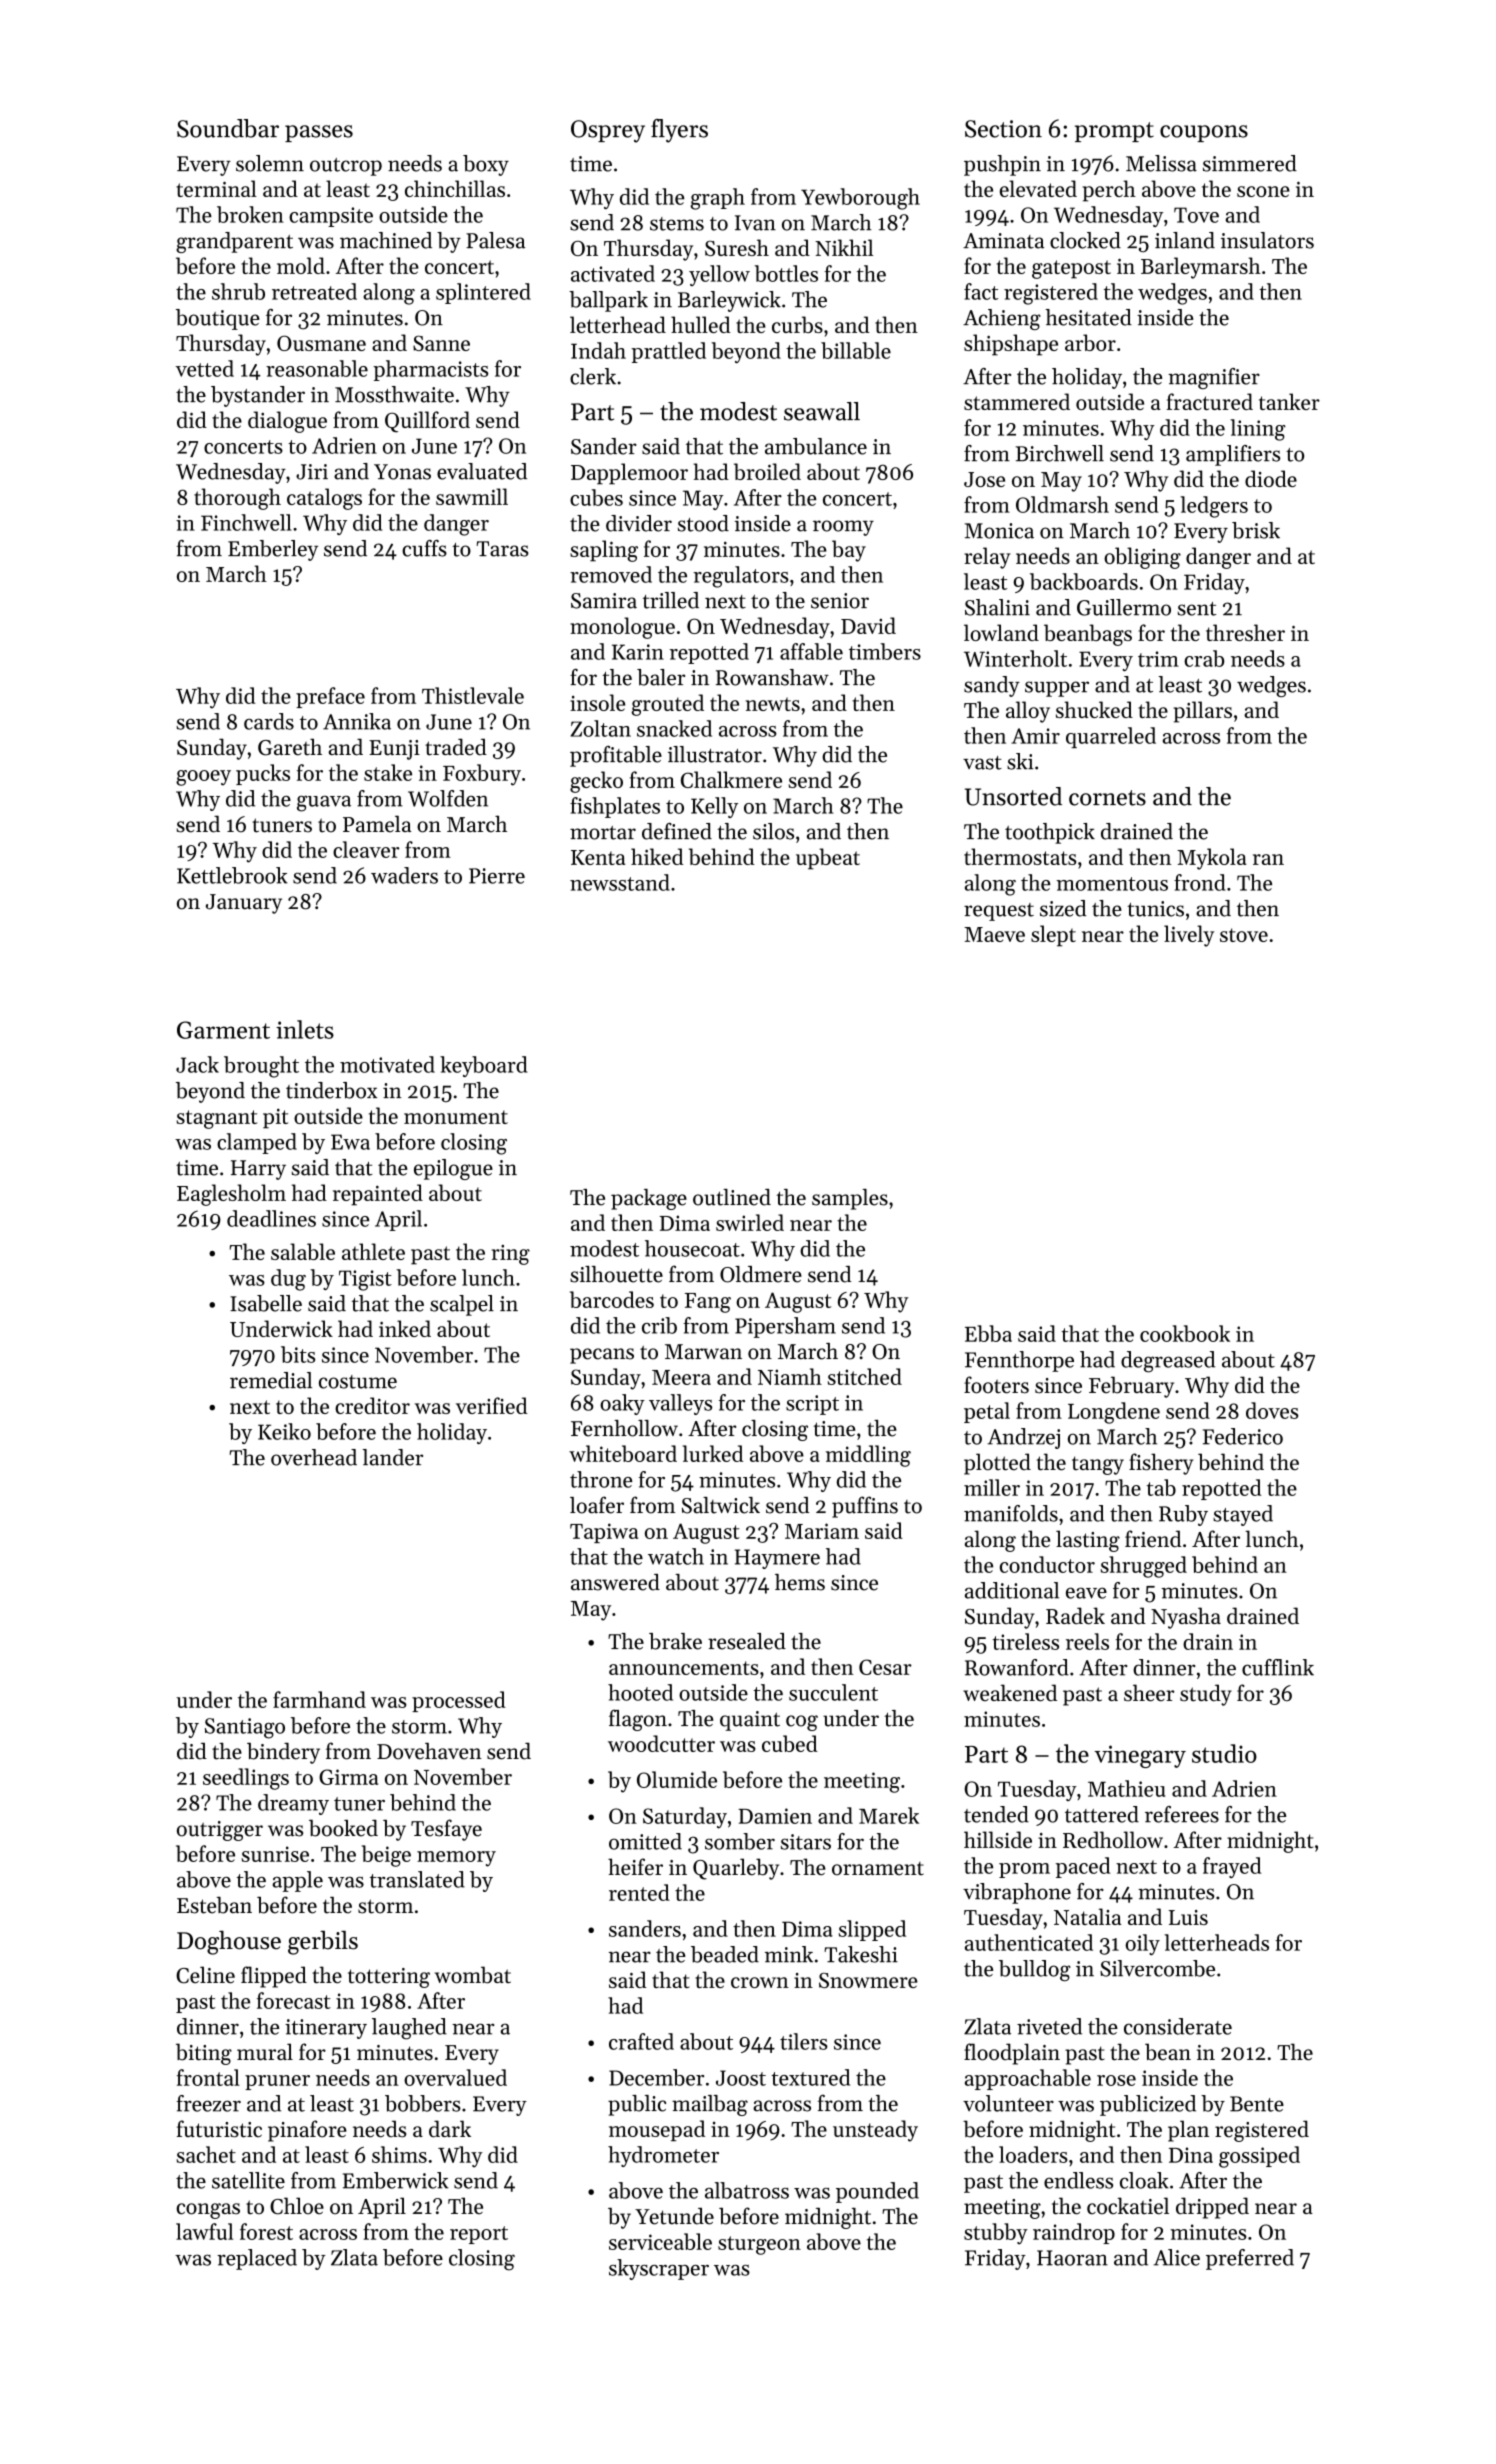  What do you see at coordinates (1278, 1667) in the screenshot?
I see `cufflink` at bounding box center [1278, 1667].
